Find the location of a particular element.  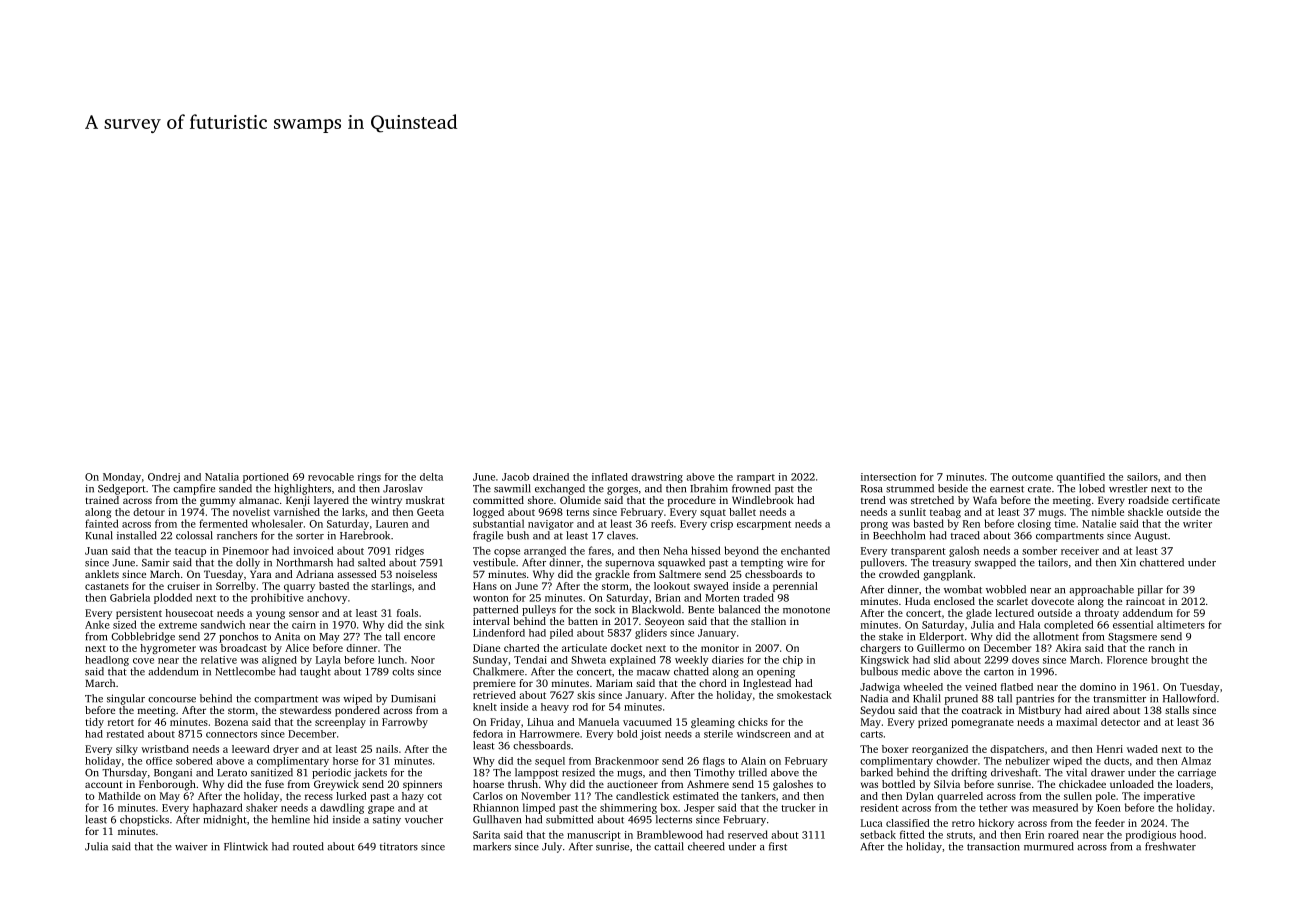

hemline is located at coordinates (291, 819).
